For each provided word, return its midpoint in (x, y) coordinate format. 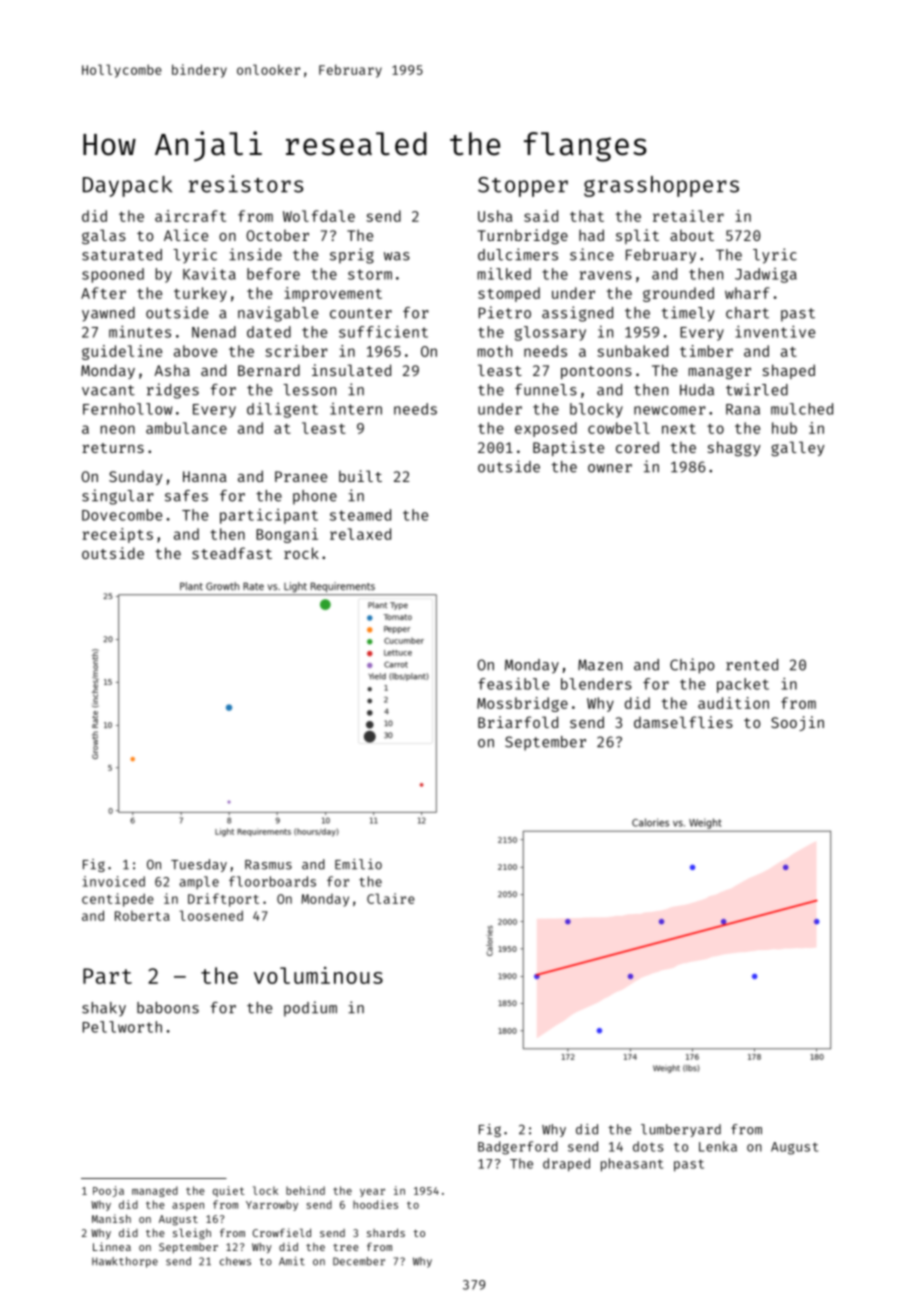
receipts (117, 535)
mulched (802, 409)
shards (386, 1232)
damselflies (683, 722)
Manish (111, 1218)
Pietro (505, 312)
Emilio (358, 864)
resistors (246, 184)
